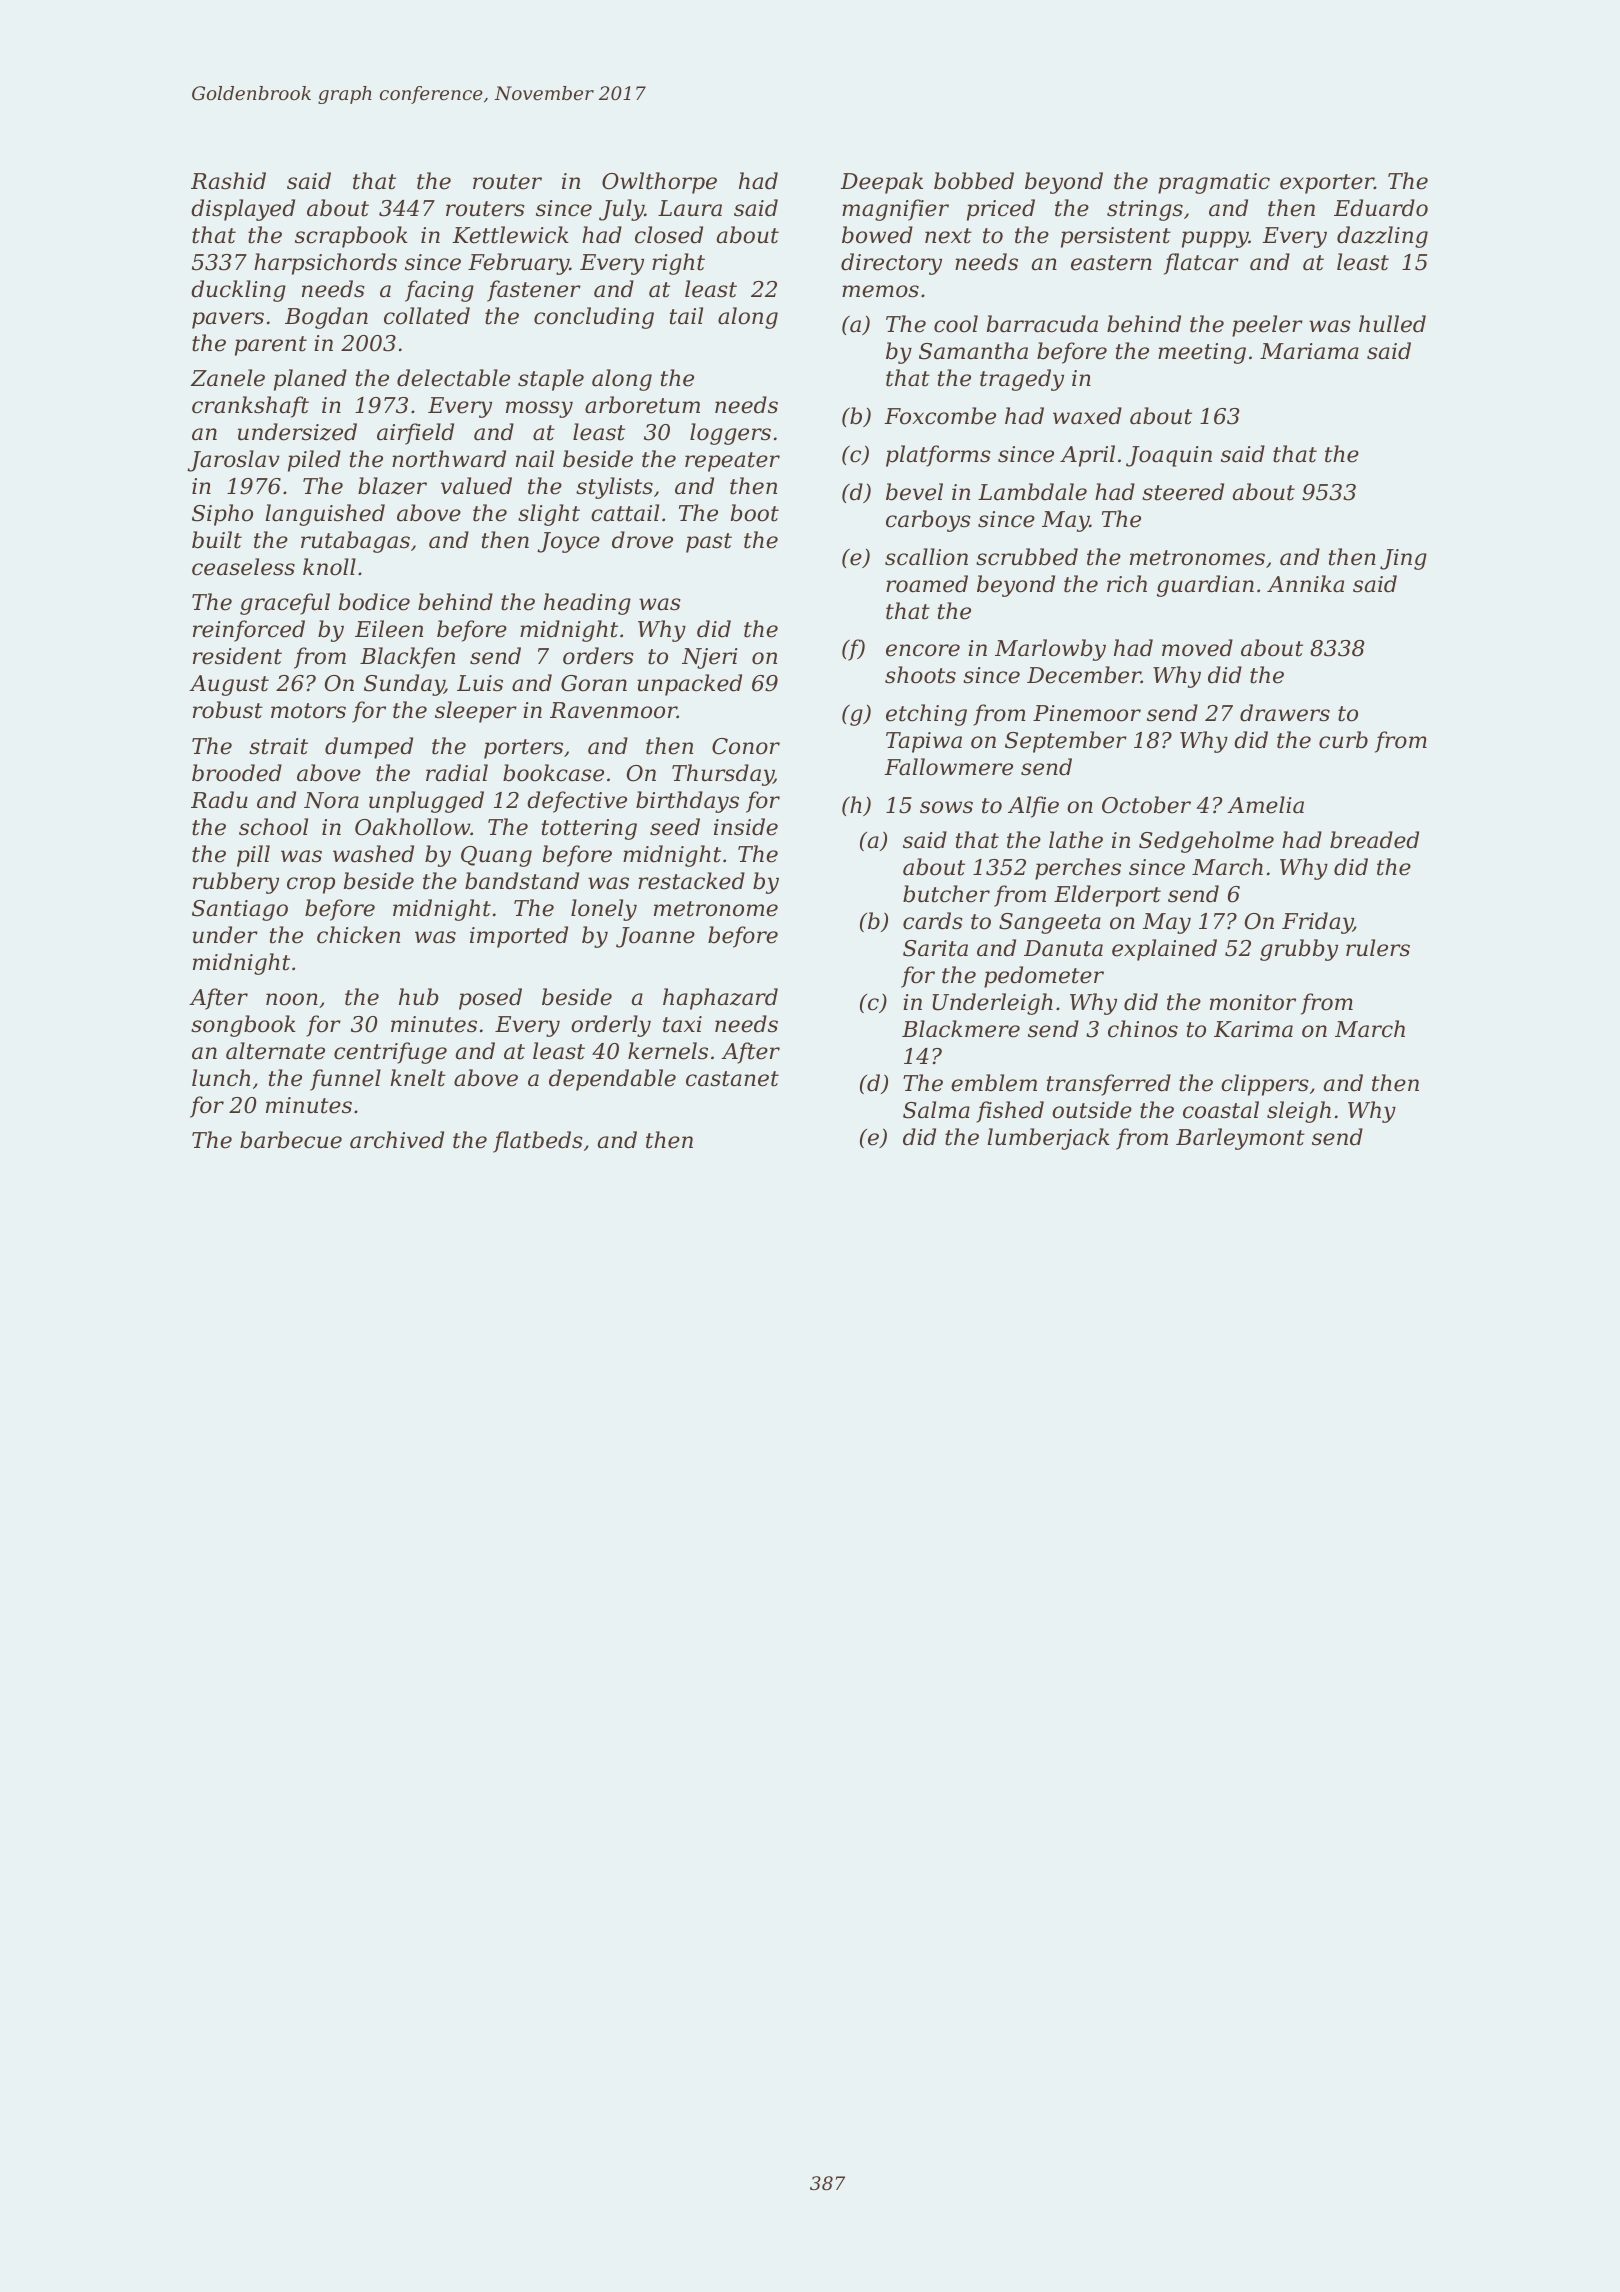 The width and height of the screenshot is (1620, 2292). Describe the element at coordinates (522, 881) in the screenshot. I see `bandstand` at that location.
